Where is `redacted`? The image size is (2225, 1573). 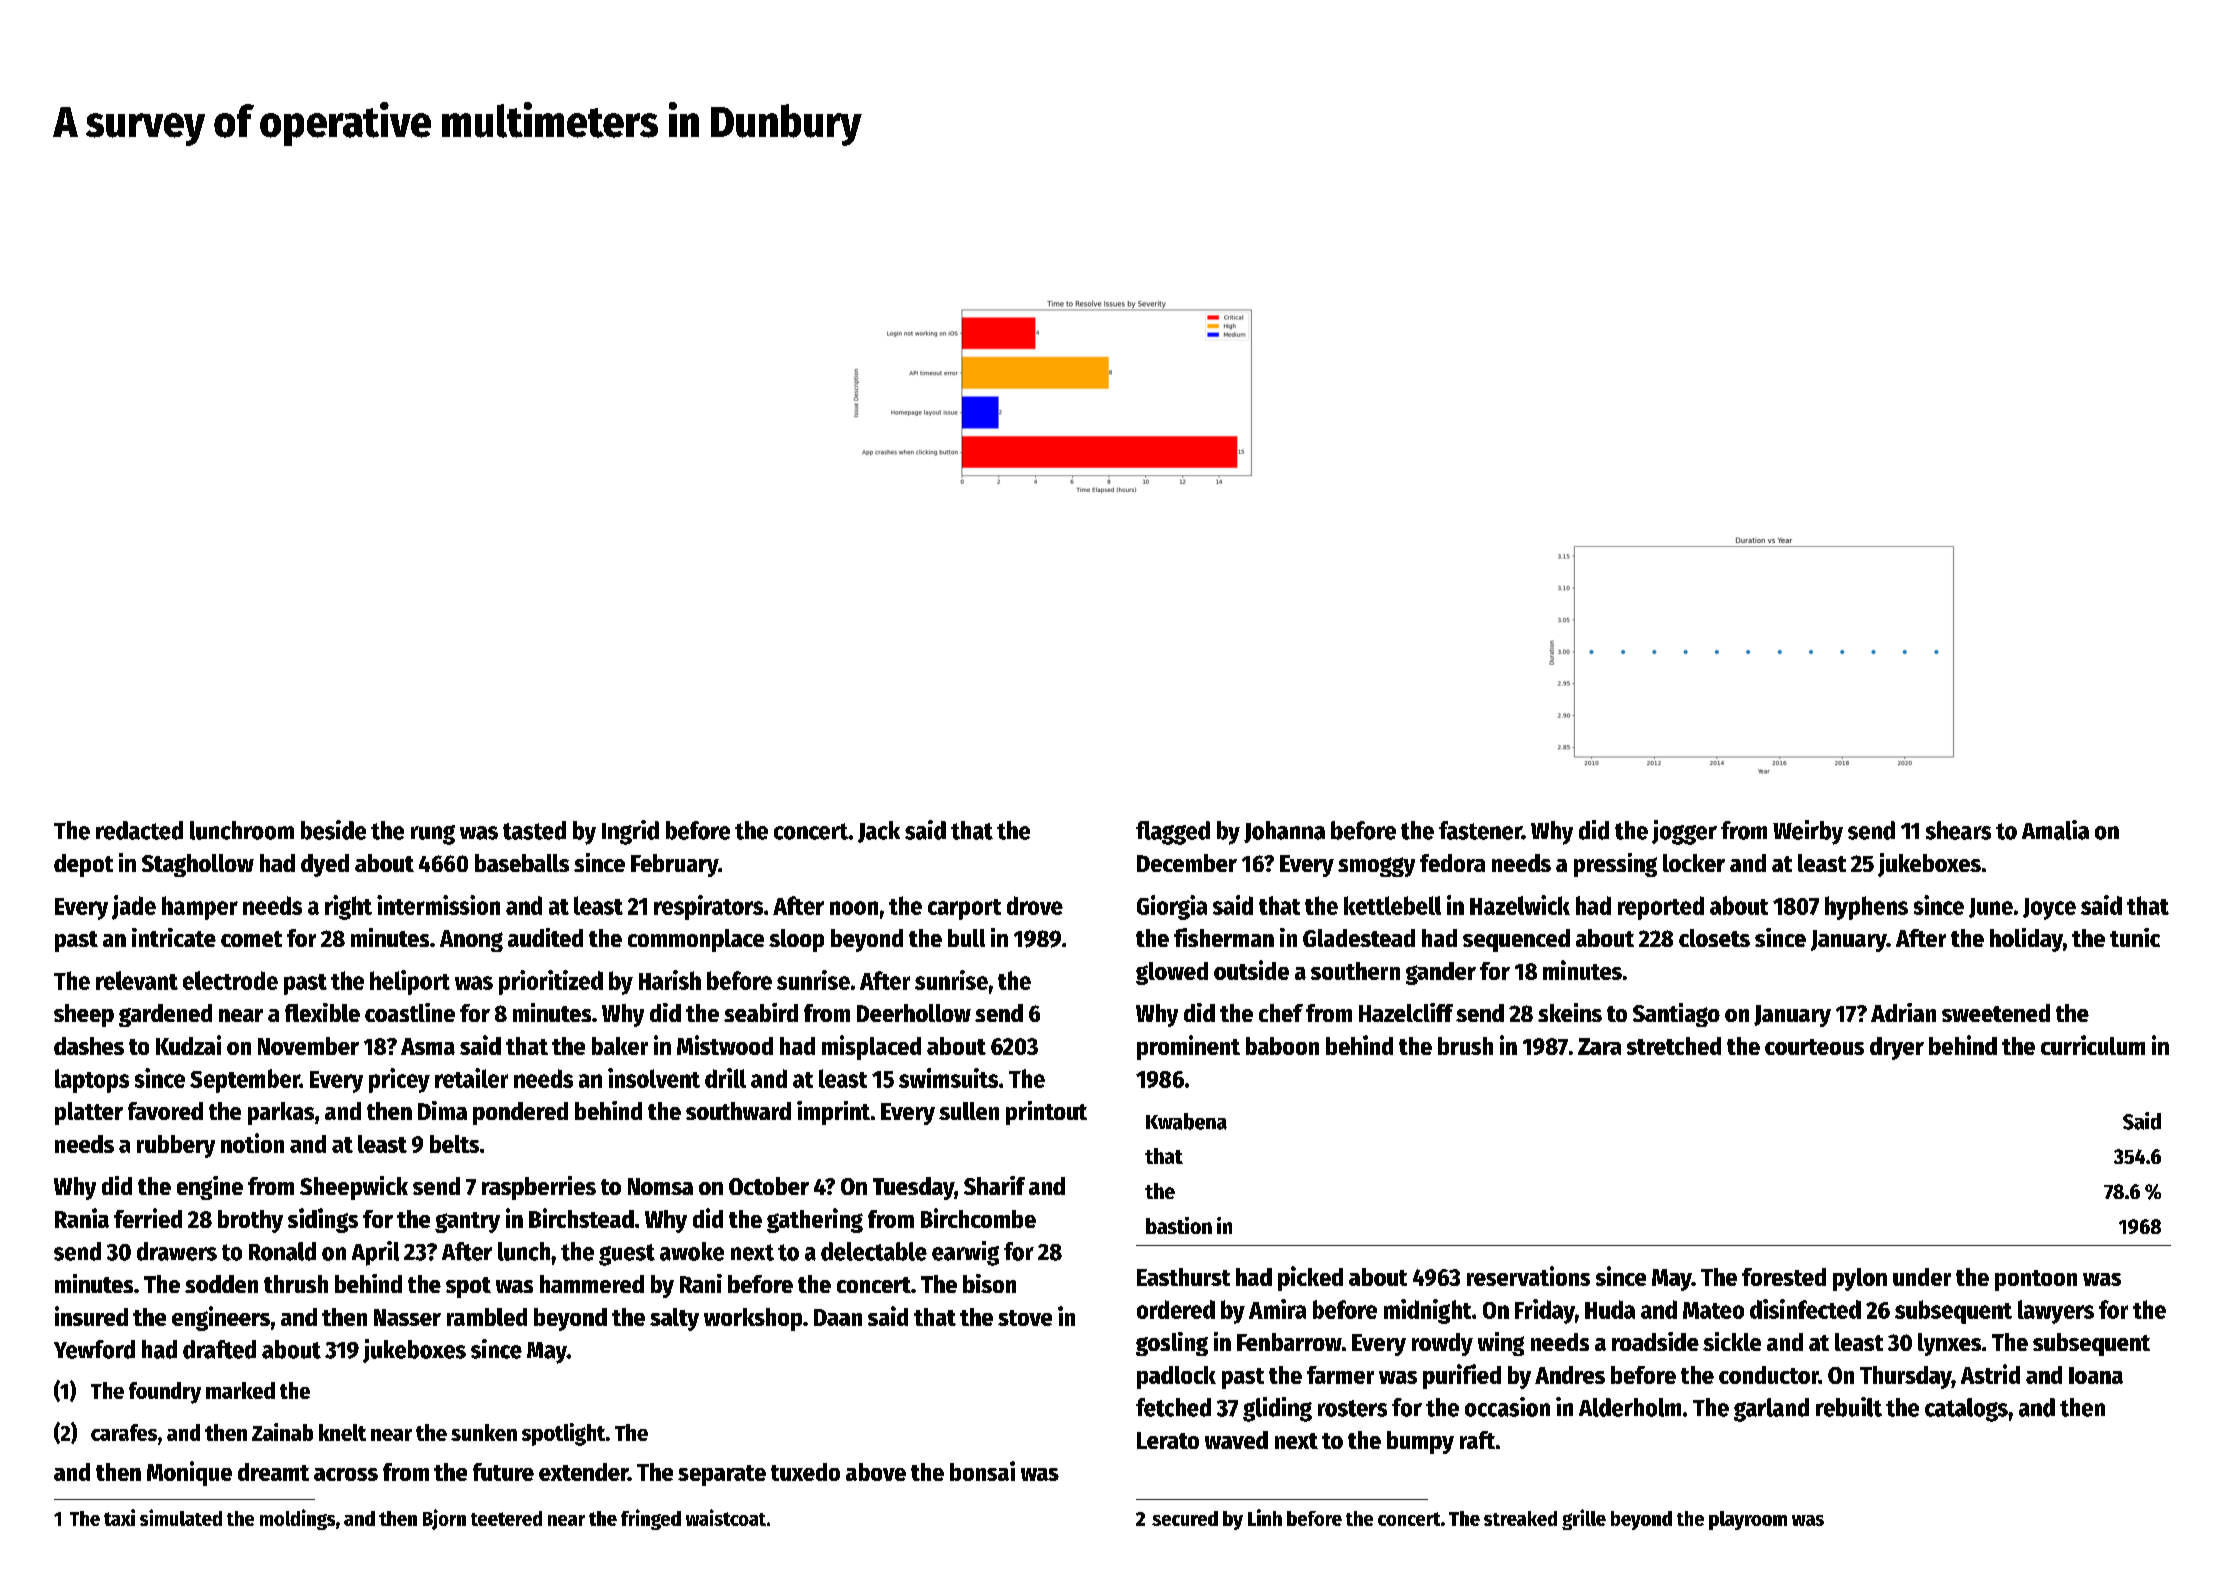 redacted is located at coordinates (139, 830).
